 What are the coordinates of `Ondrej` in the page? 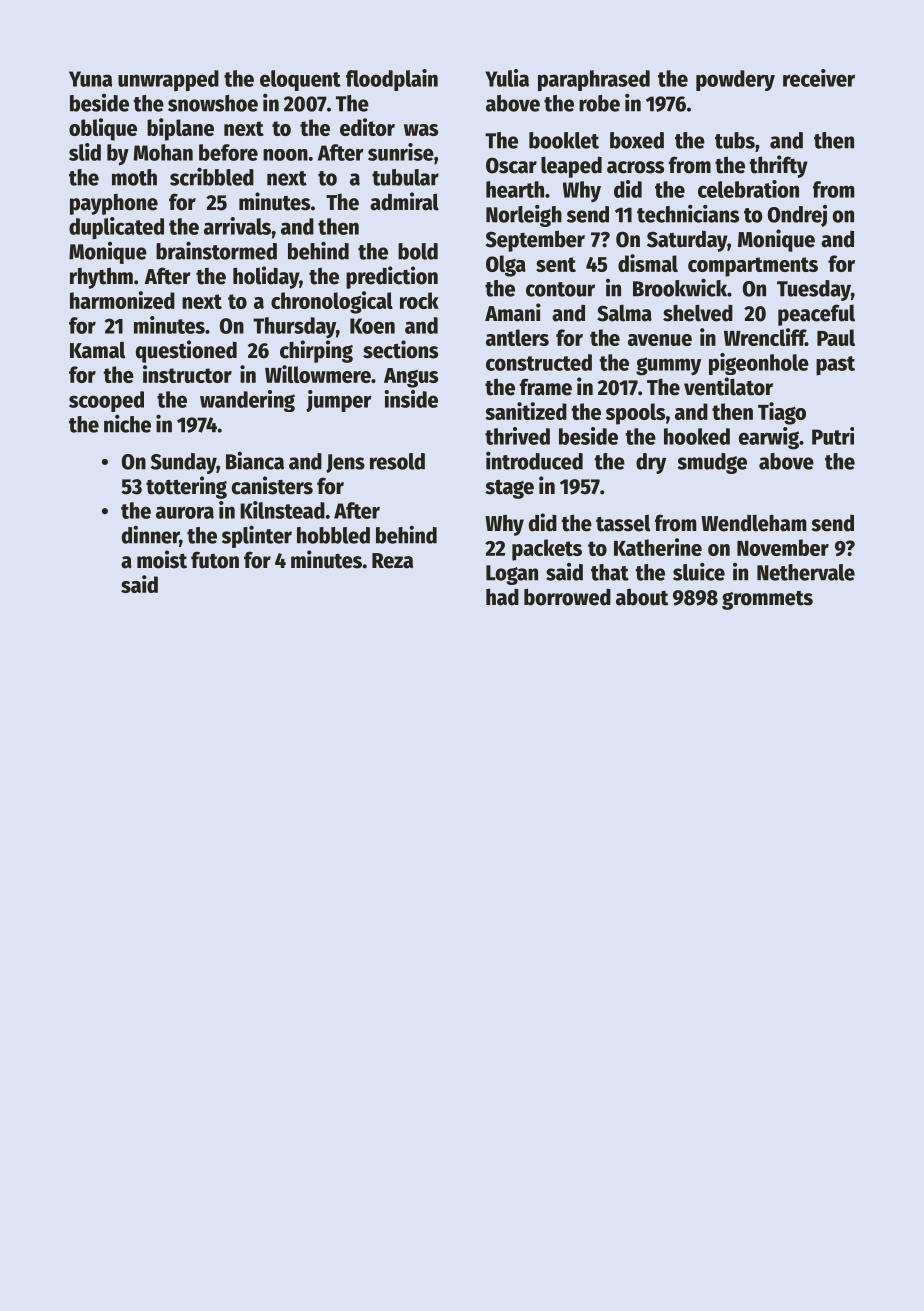 It's located at (797, 216).
